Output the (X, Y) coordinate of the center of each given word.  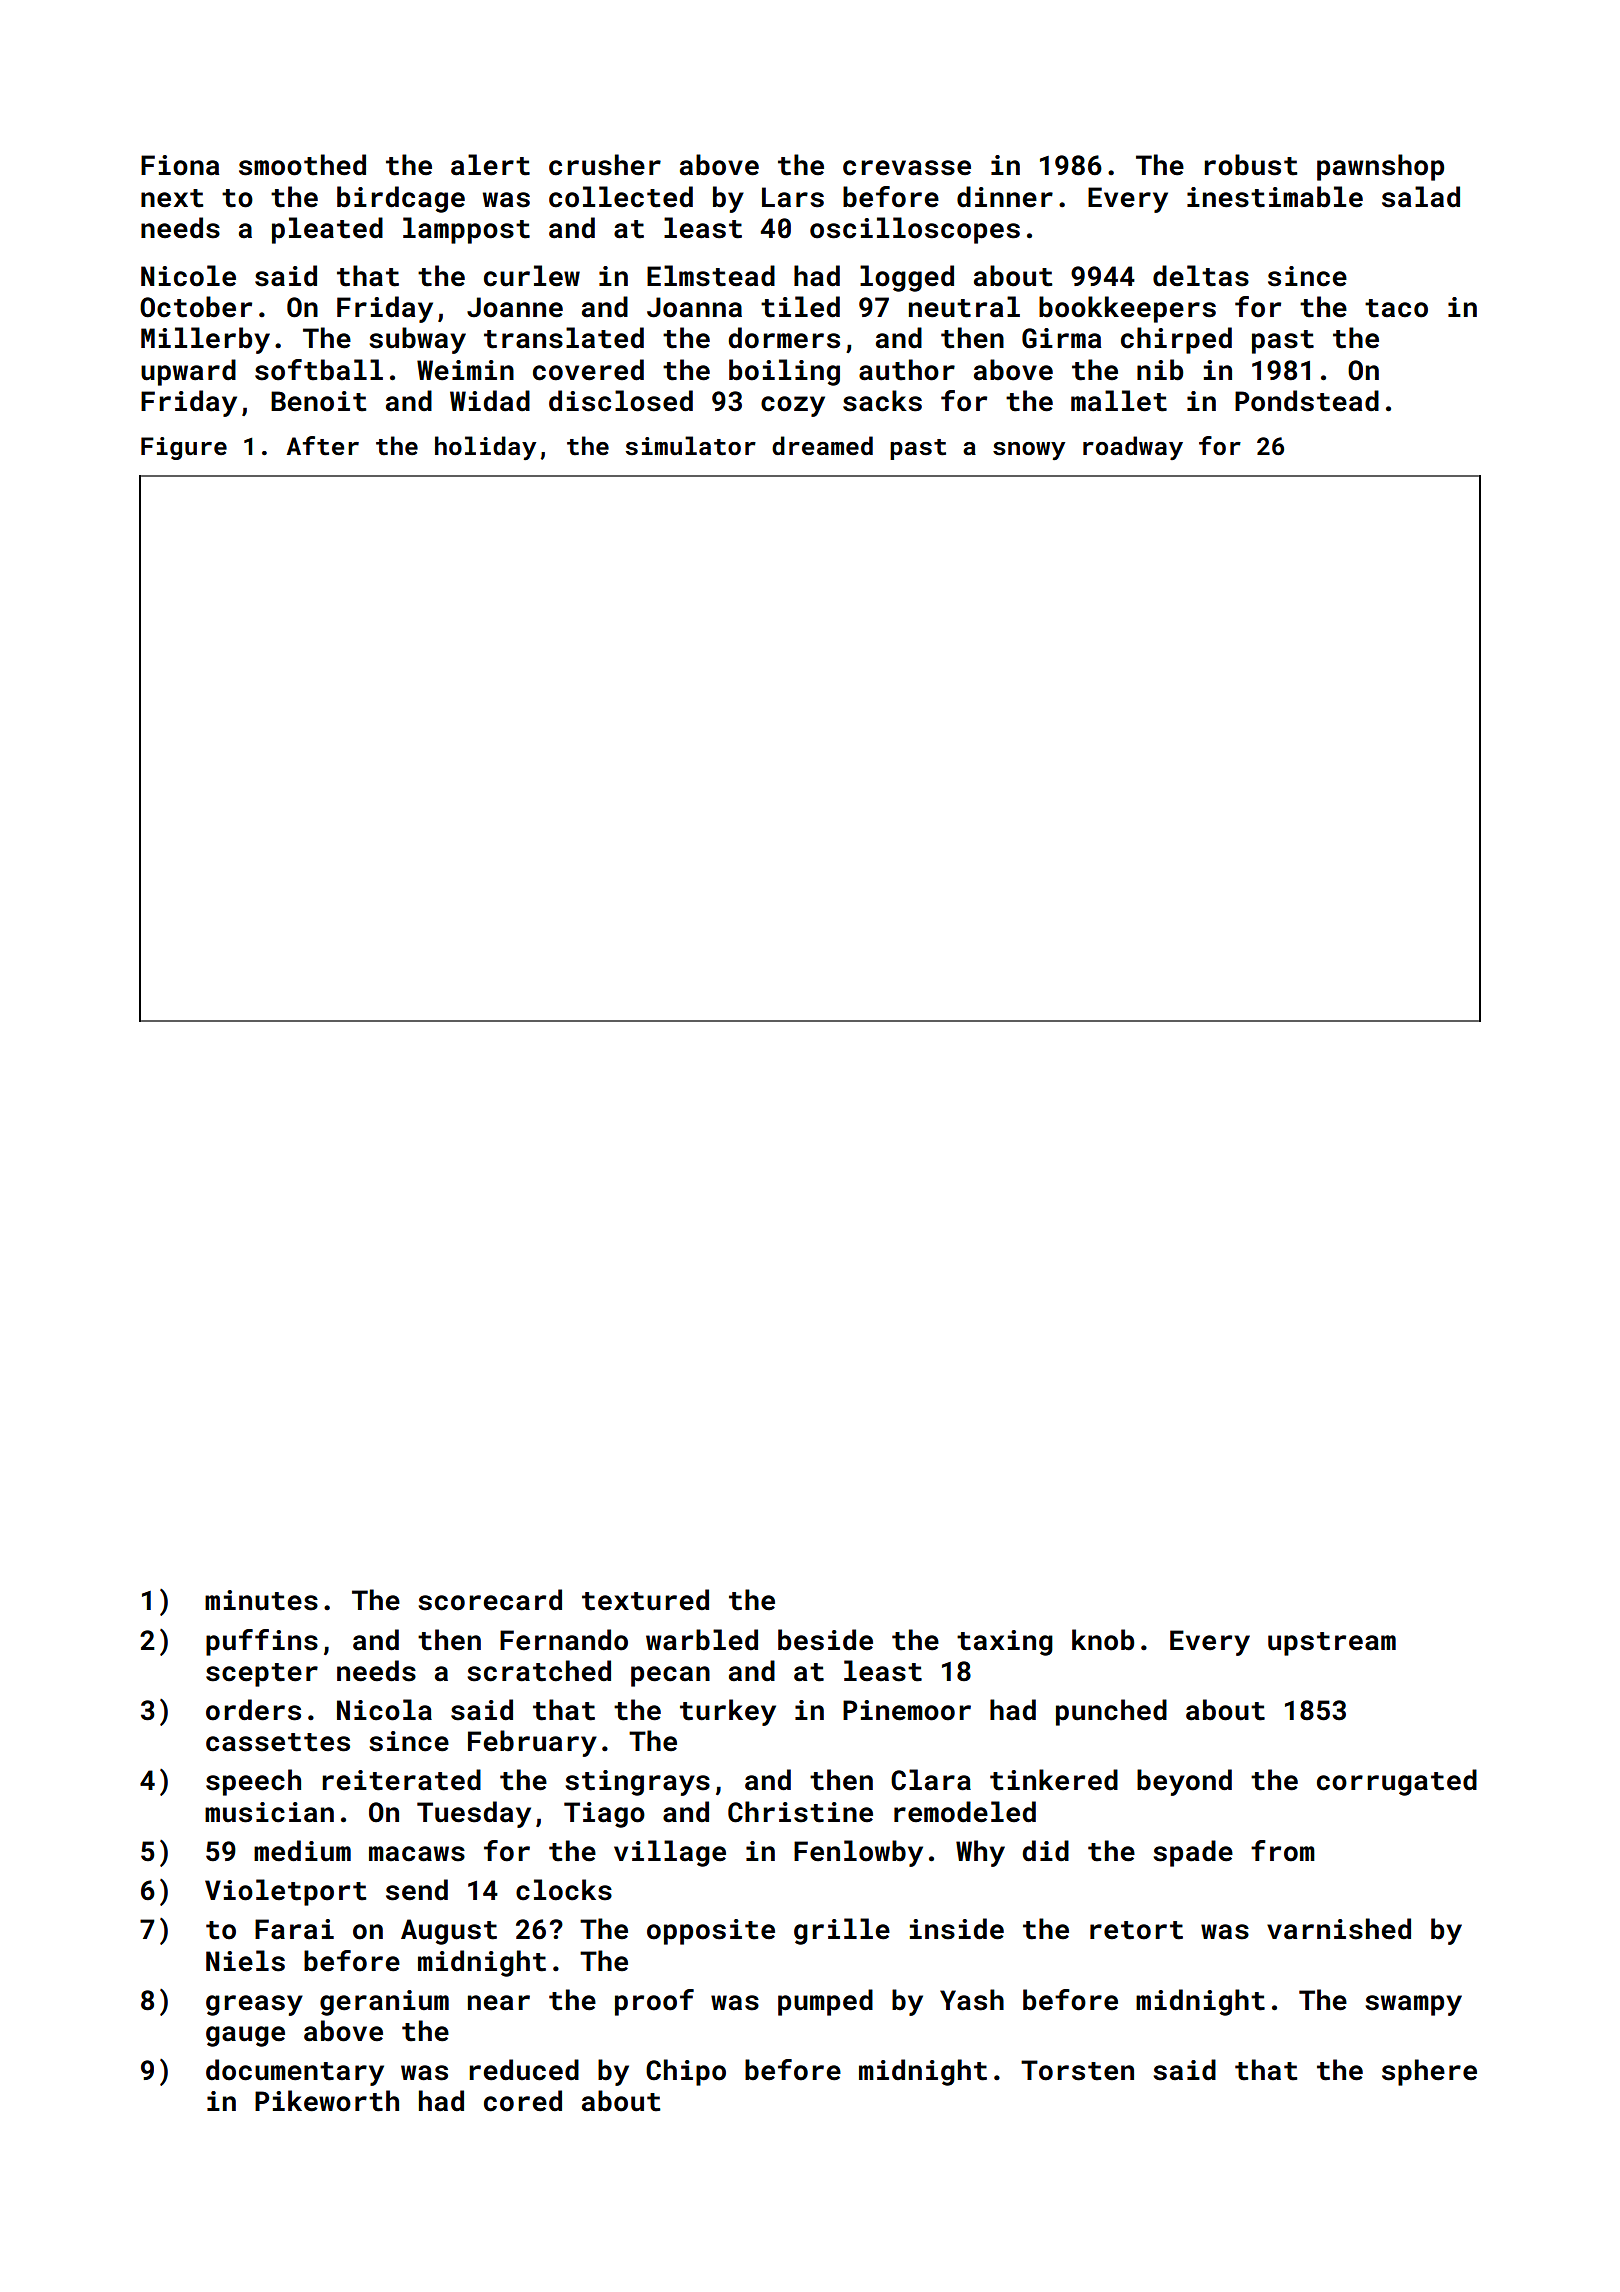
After (322, 446)
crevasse (907, 168)
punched (1111, 1712)
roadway (1133, 448)
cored (523, 2101)
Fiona (180, 165)
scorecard (490, 1600)
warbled (702, 1640)
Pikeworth (327, 2101)
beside (825, 1640)
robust (1251, 165)
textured (645, 1600)
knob (1103, 1640)
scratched (539, 1671)
